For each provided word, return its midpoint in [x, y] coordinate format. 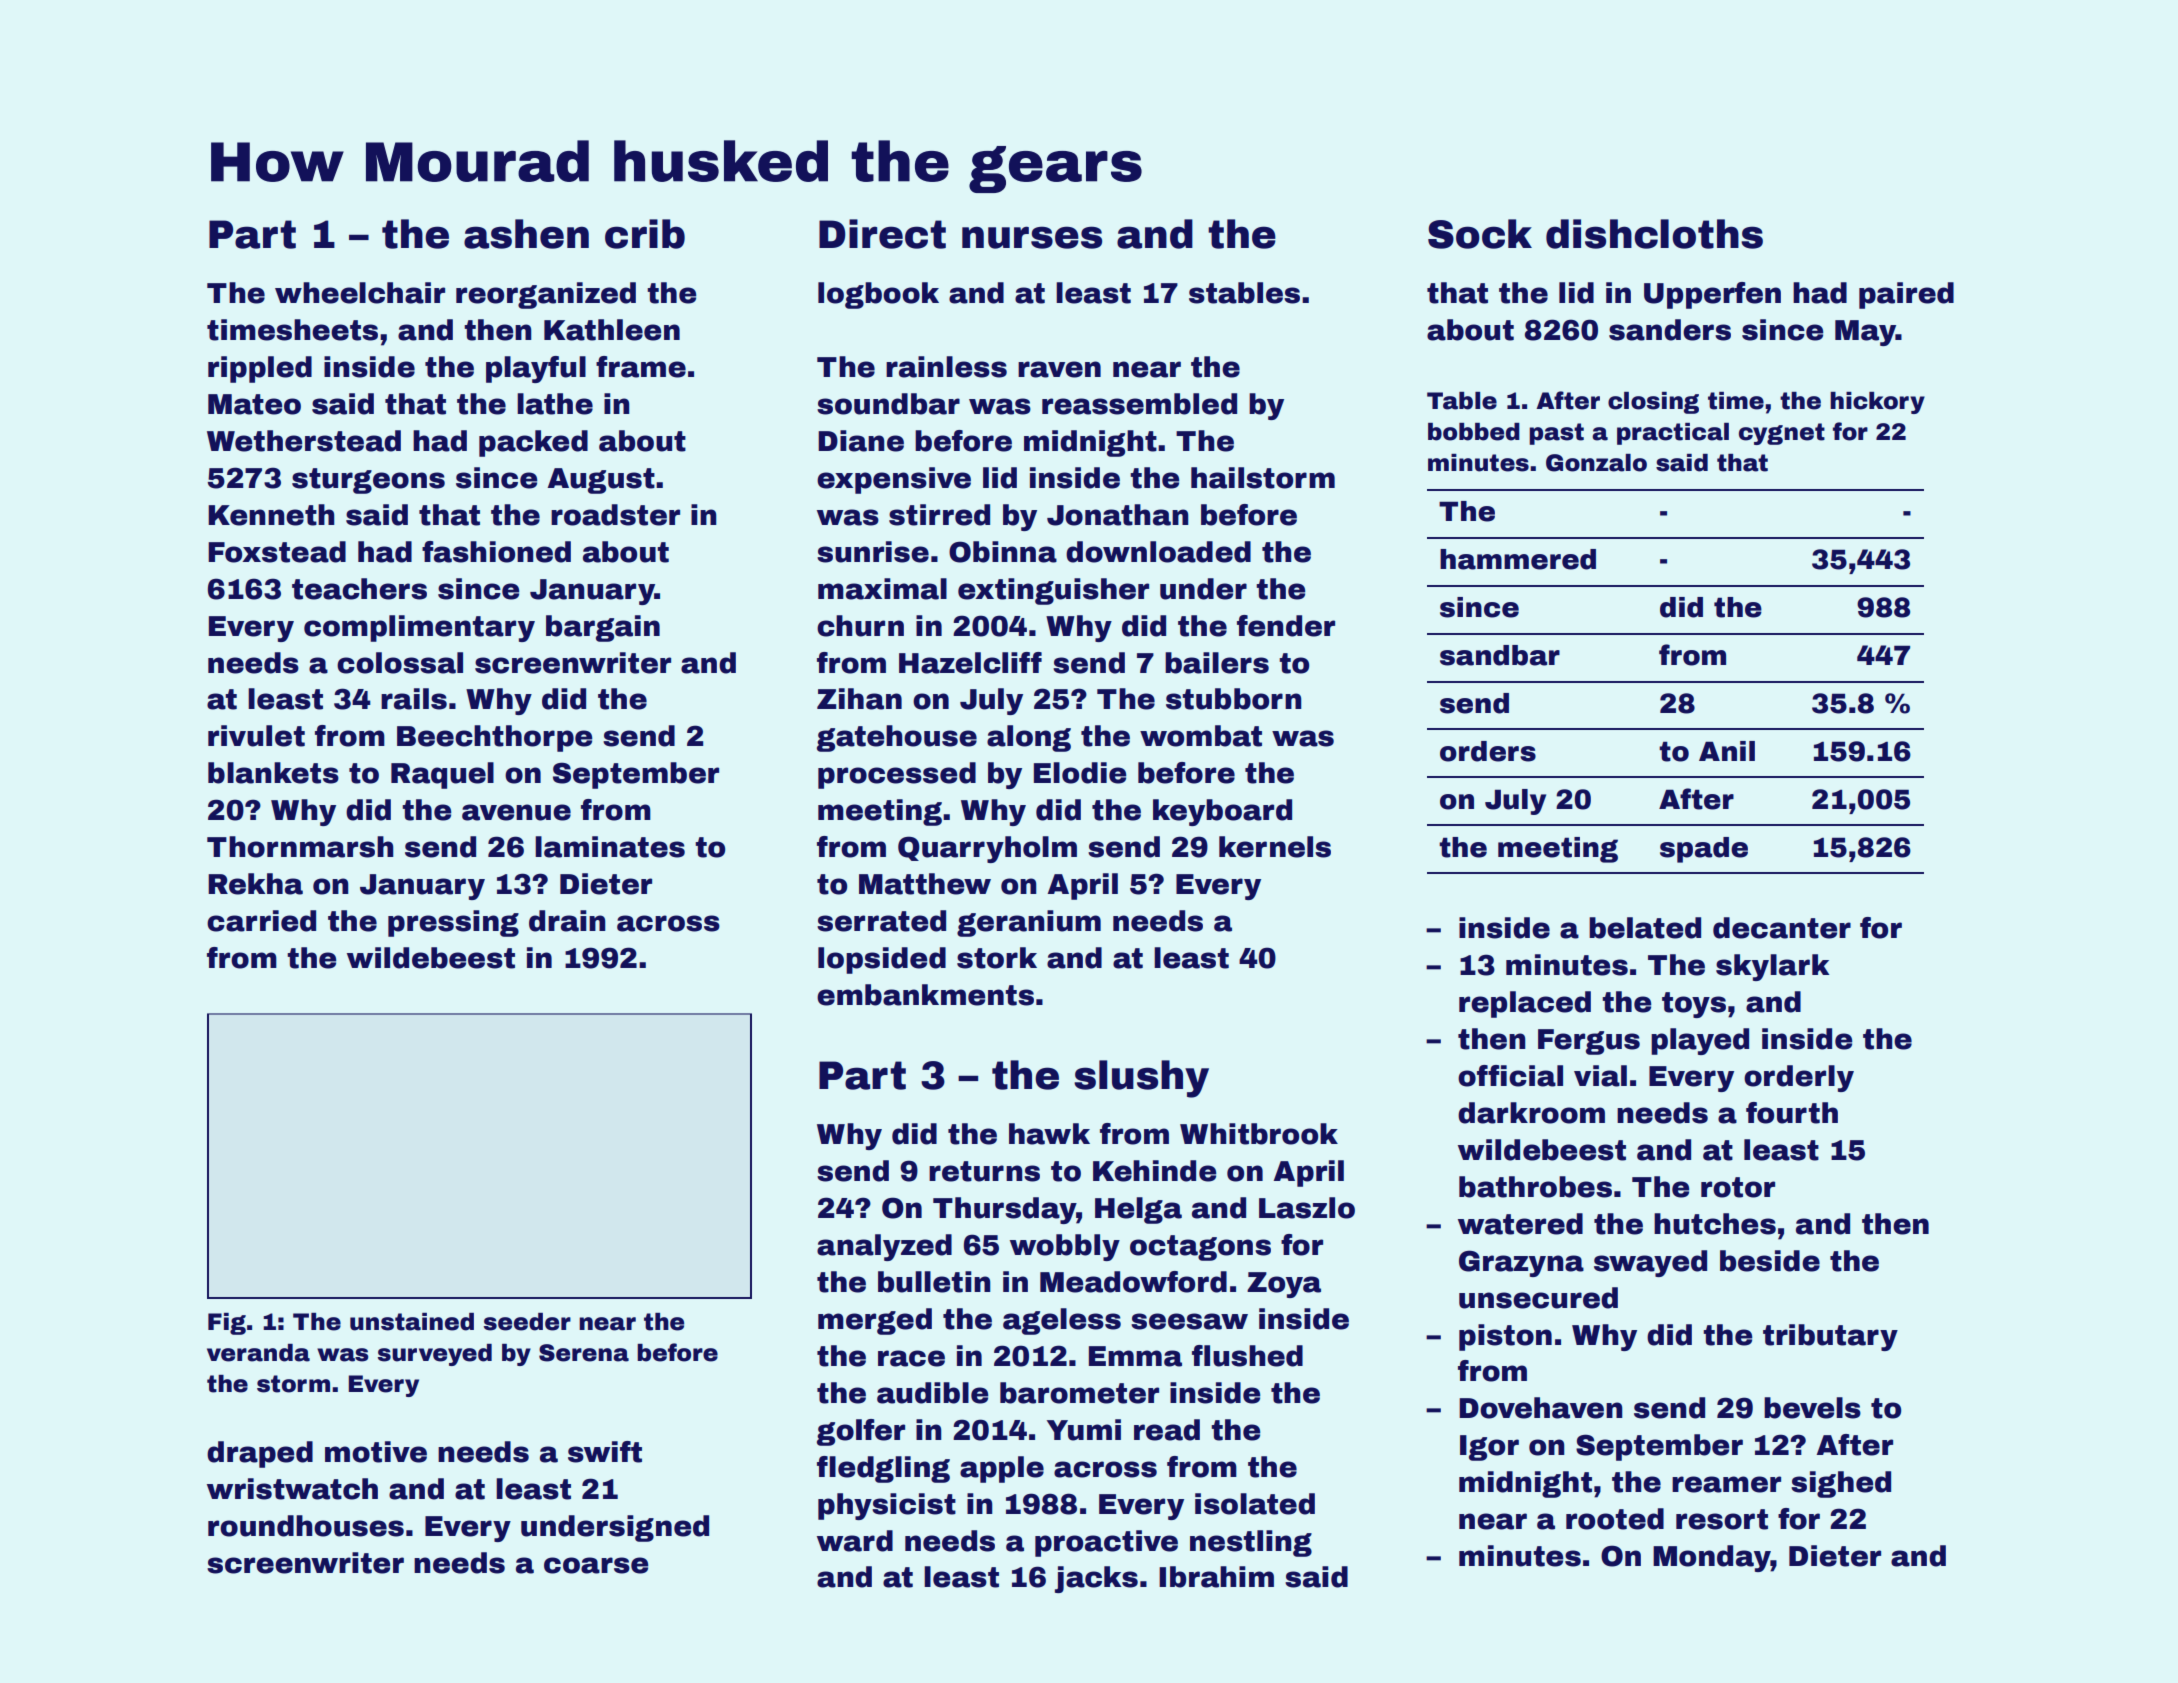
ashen [526, 234]
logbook [878, 295]
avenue [516, 812]
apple [1002, 1469]
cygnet [1782, 434]
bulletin [934, 1282]
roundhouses [306, 1526]
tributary [1830, 1337]
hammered [1518, 559]
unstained [412, 1322]
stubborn [1234, 699]
